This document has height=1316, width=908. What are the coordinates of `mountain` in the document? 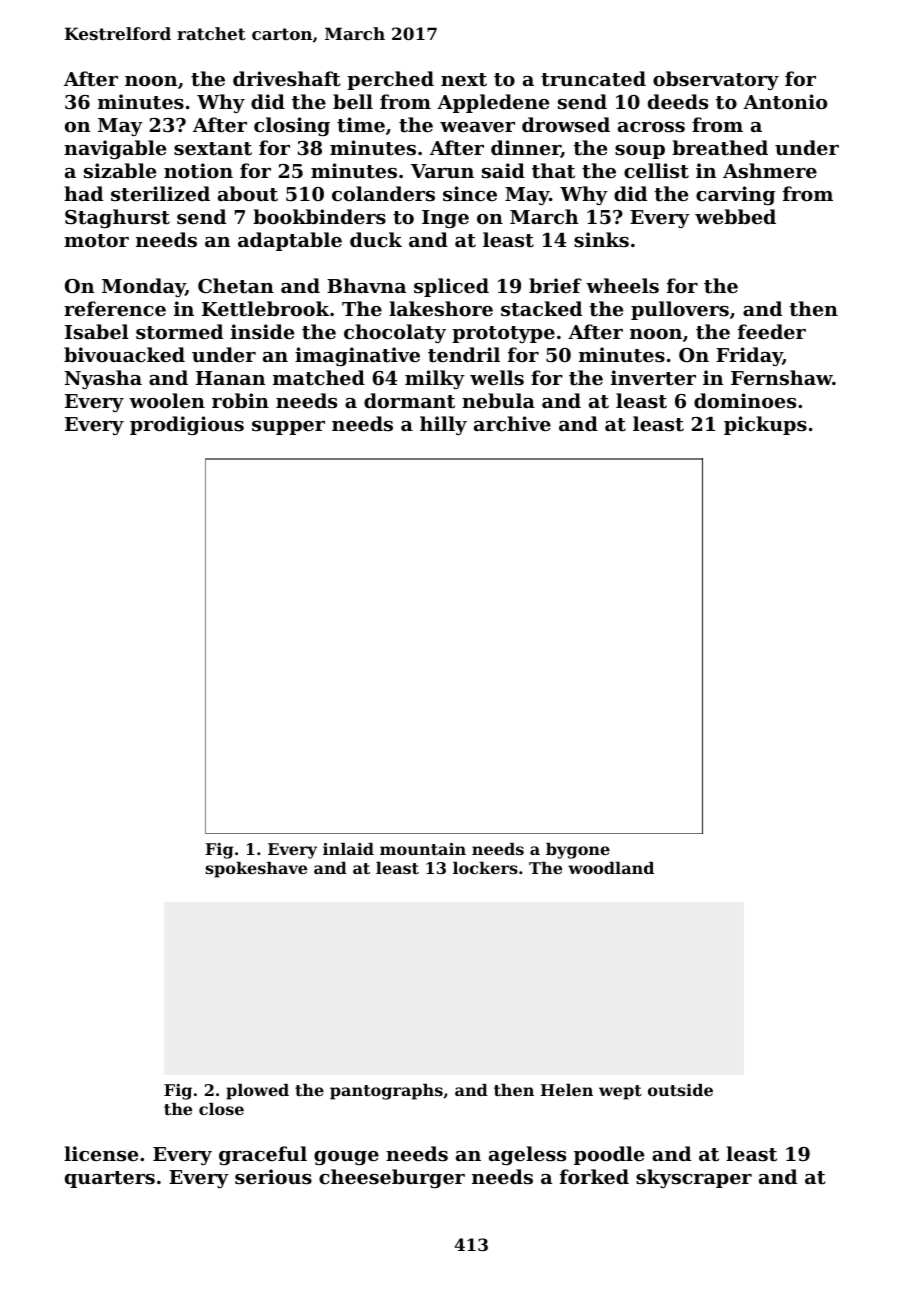 It's located at (423, 849).
